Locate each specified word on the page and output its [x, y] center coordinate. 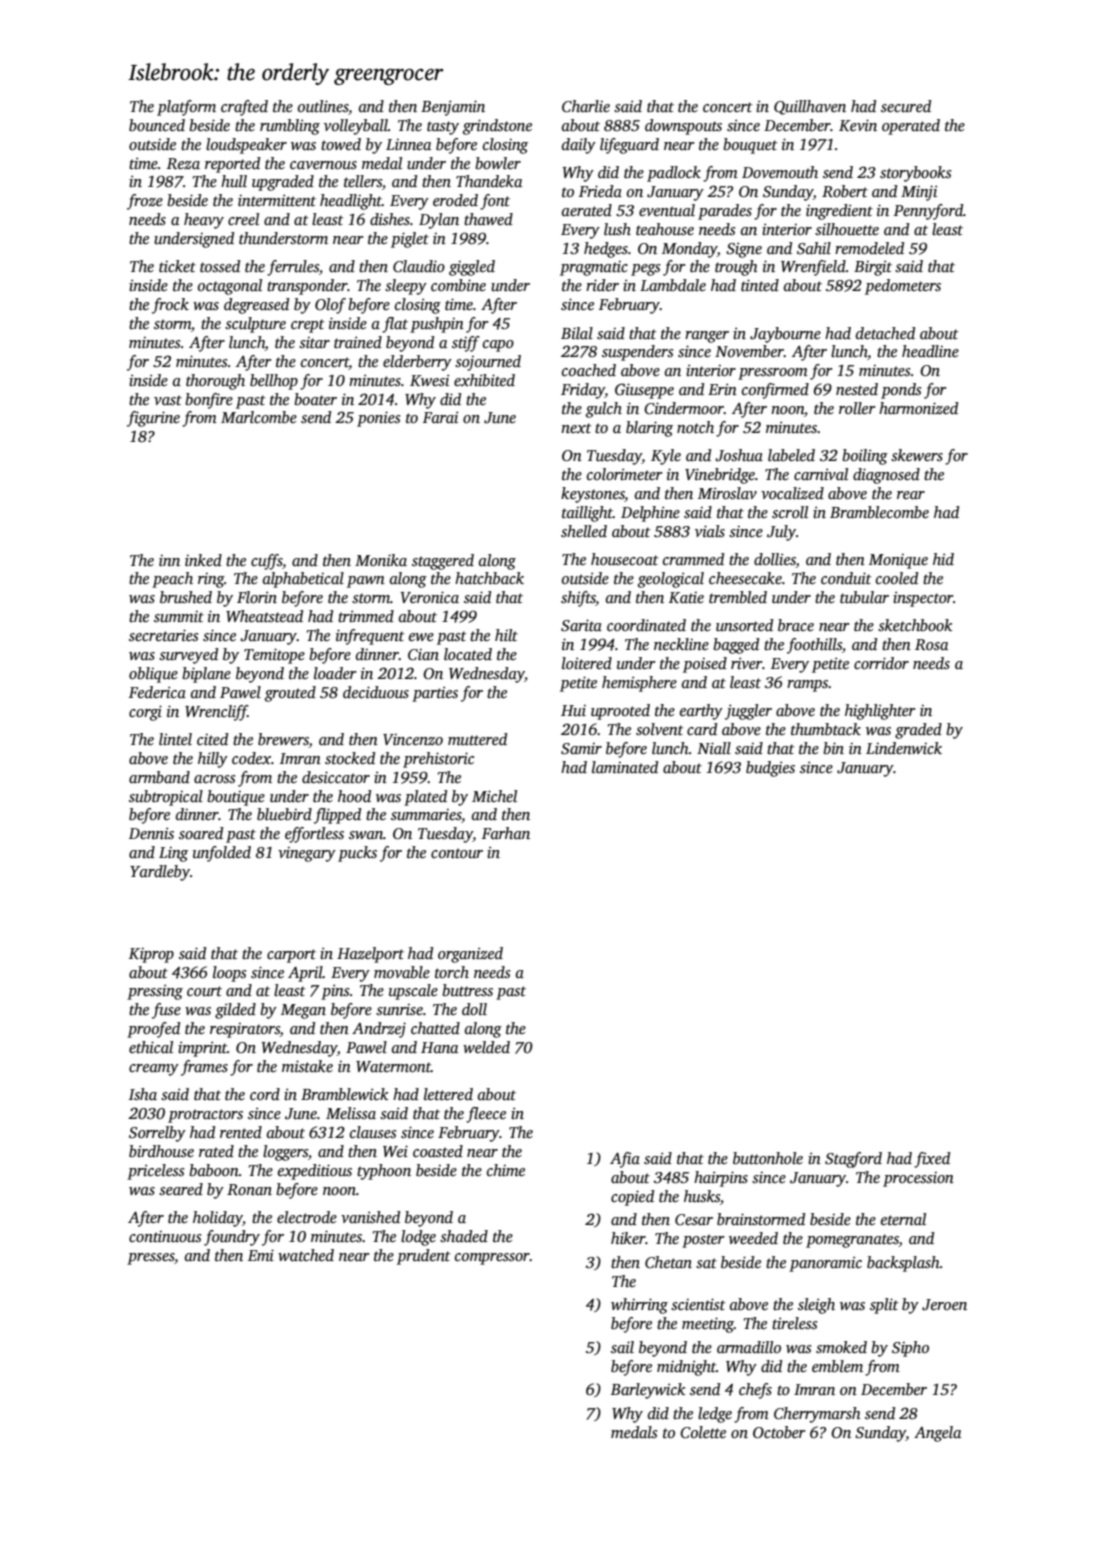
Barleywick [648, 1391]
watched [306, 1255]
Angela [937, 1434]
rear [911, 495]
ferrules [293, 268]
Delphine [650, 514]
